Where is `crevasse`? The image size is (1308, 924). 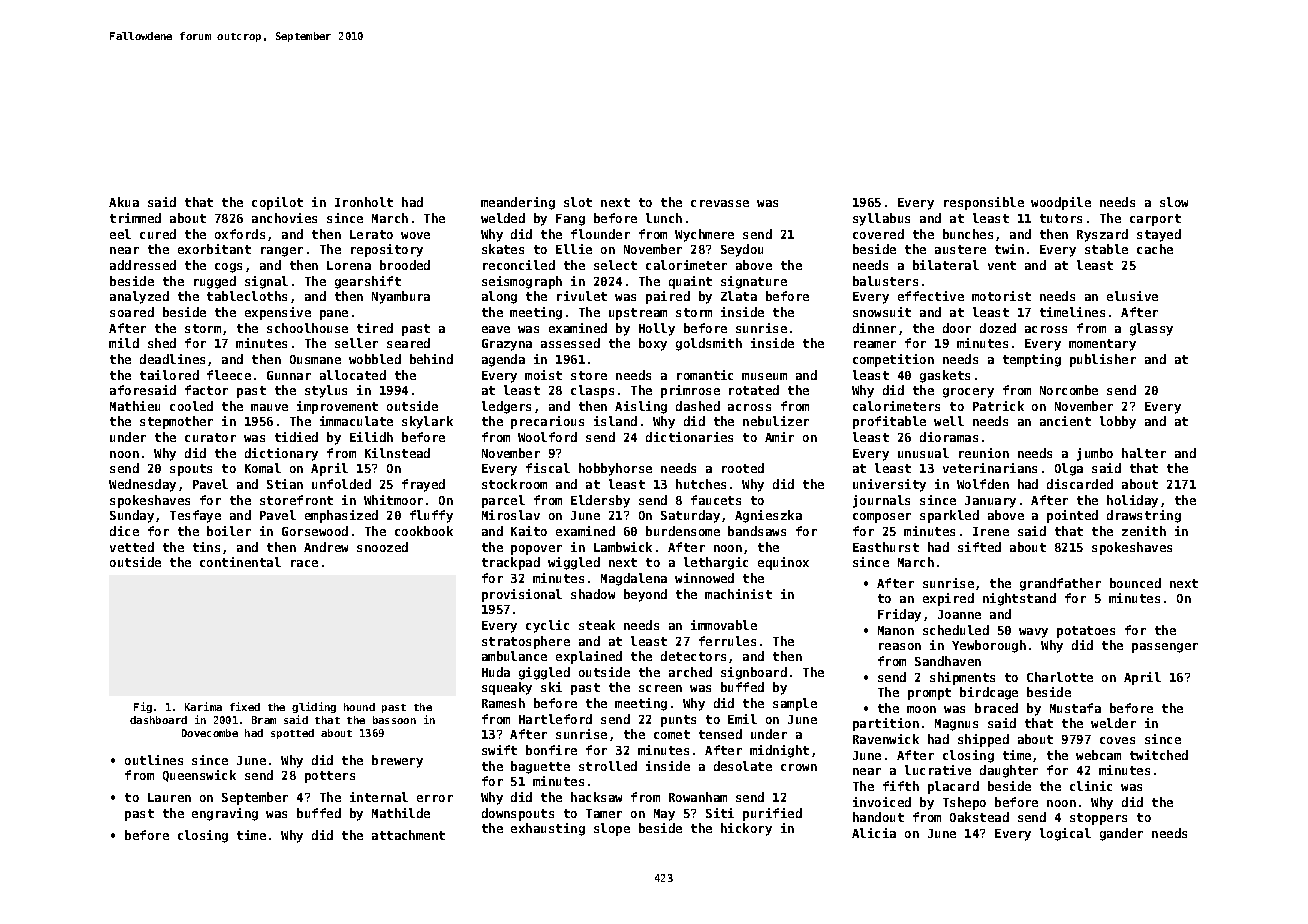
crevasse is located at coordinates (720, 203).
